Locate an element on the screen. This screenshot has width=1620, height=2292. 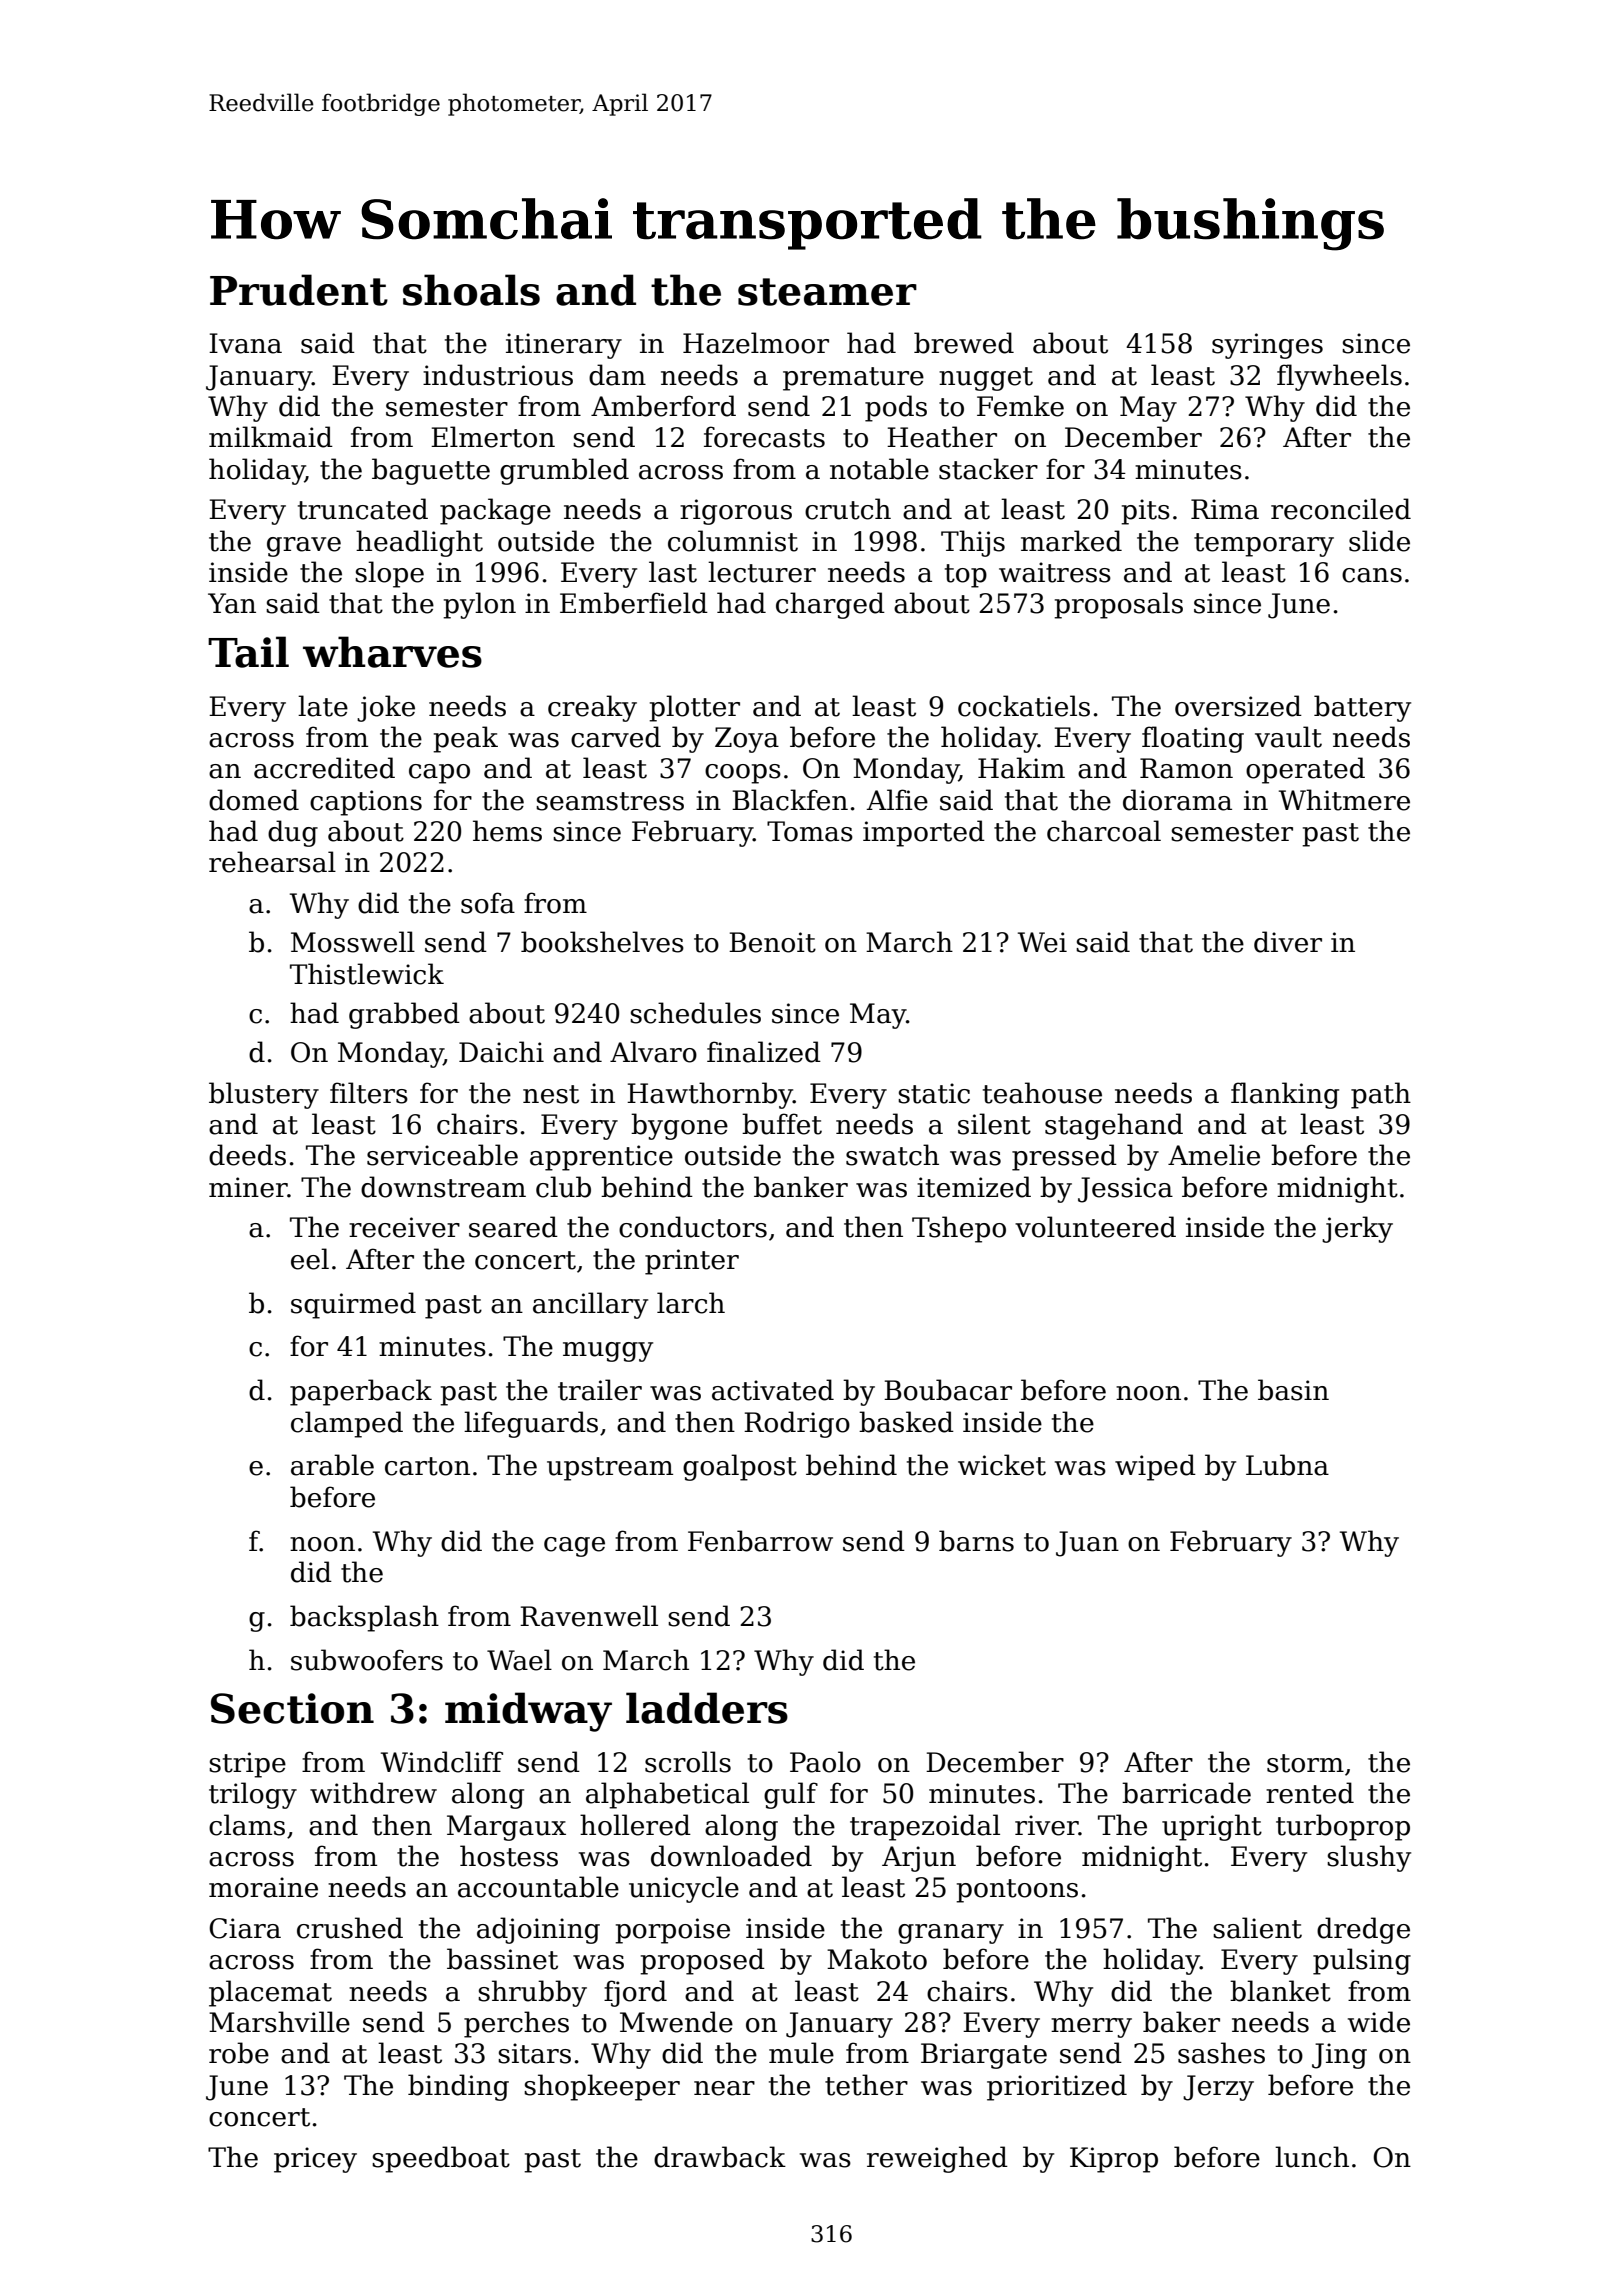
activated is located at coordinates (773, 1390).
